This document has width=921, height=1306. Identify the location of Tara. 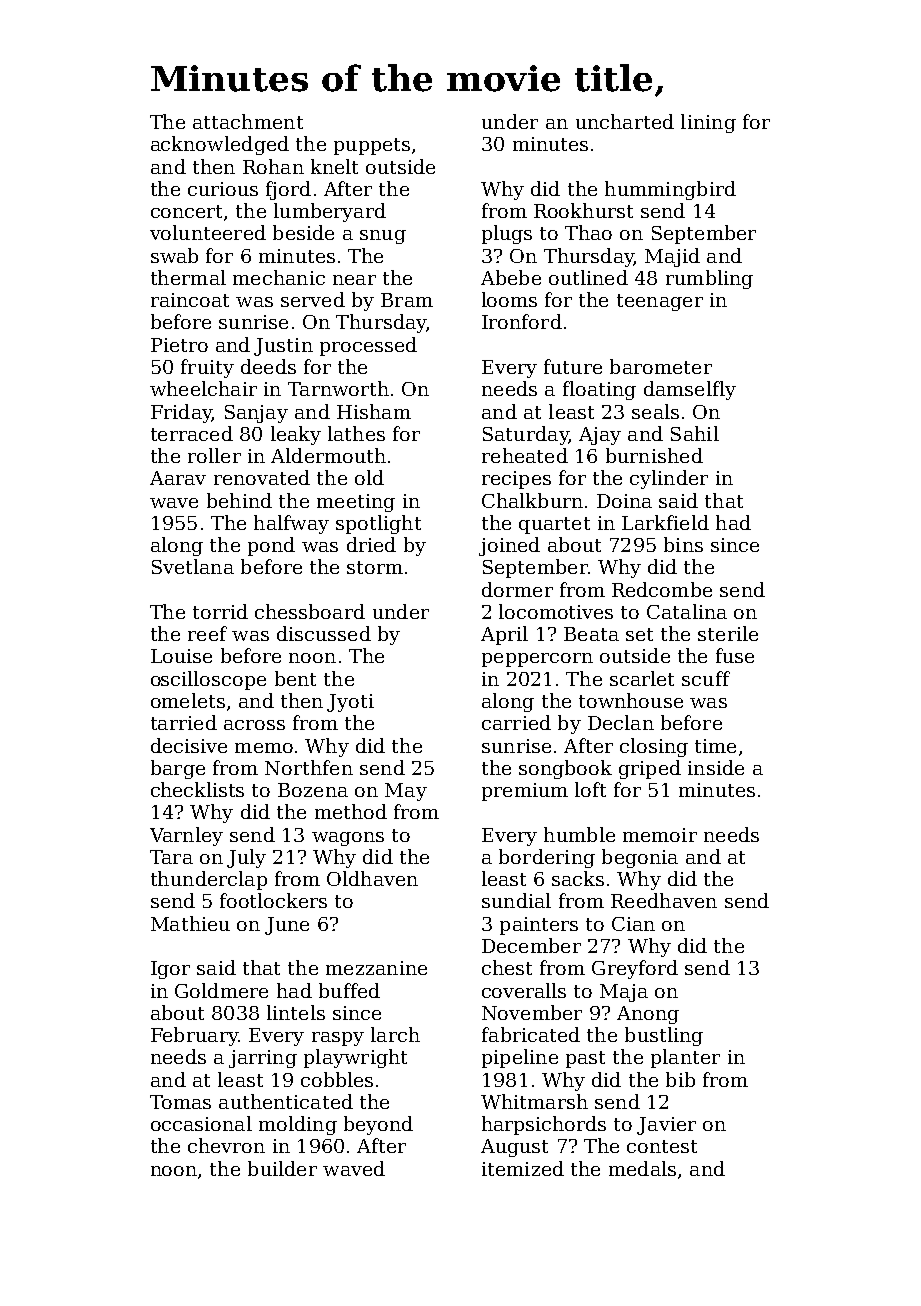
(171, 857).
